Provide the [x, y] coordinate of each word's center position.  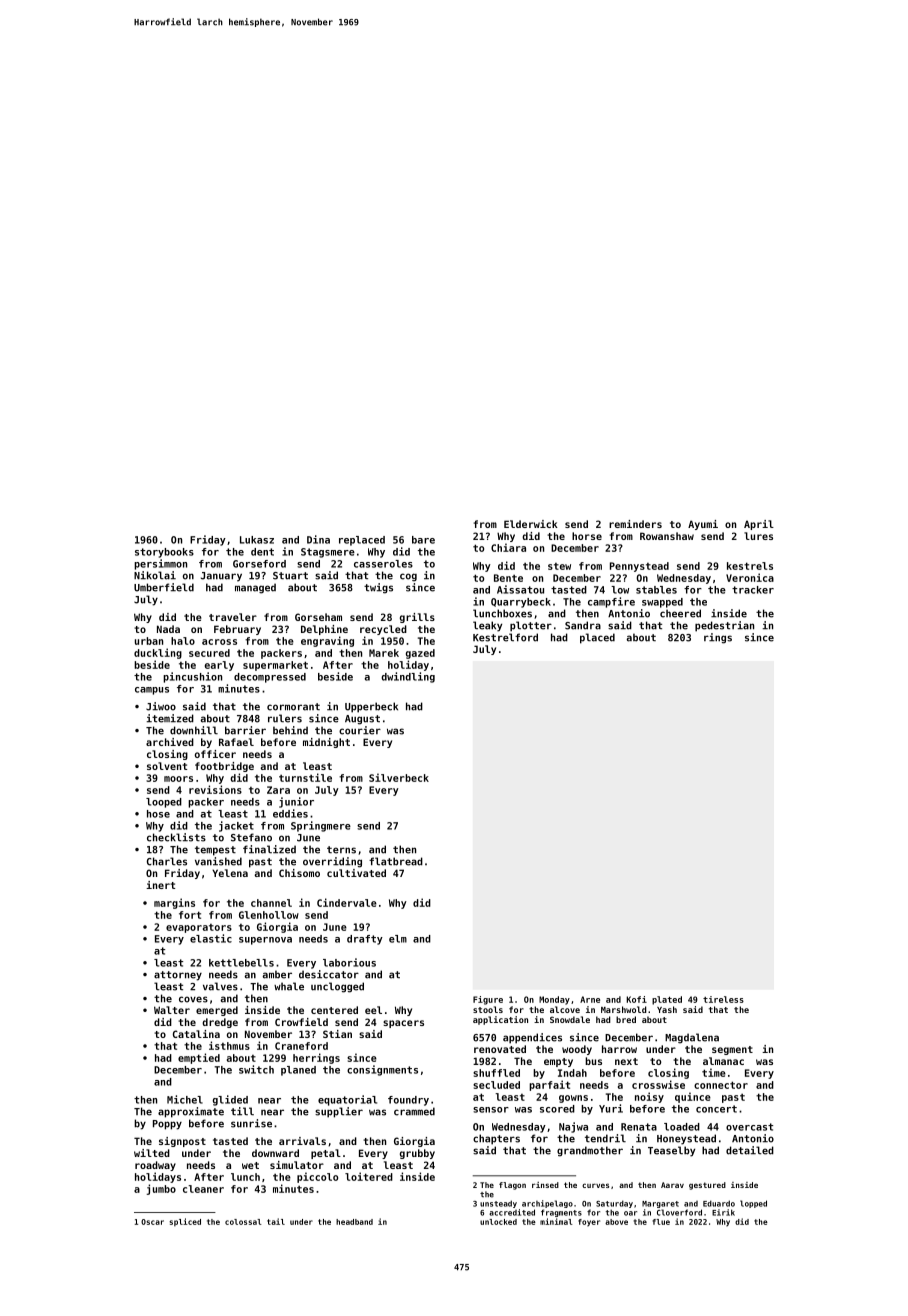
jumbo [161, 1189]
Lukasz [257, 540]
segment [732, 1050]
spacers [403, 1024]
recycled [383, 630]
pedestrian [724, 626]
